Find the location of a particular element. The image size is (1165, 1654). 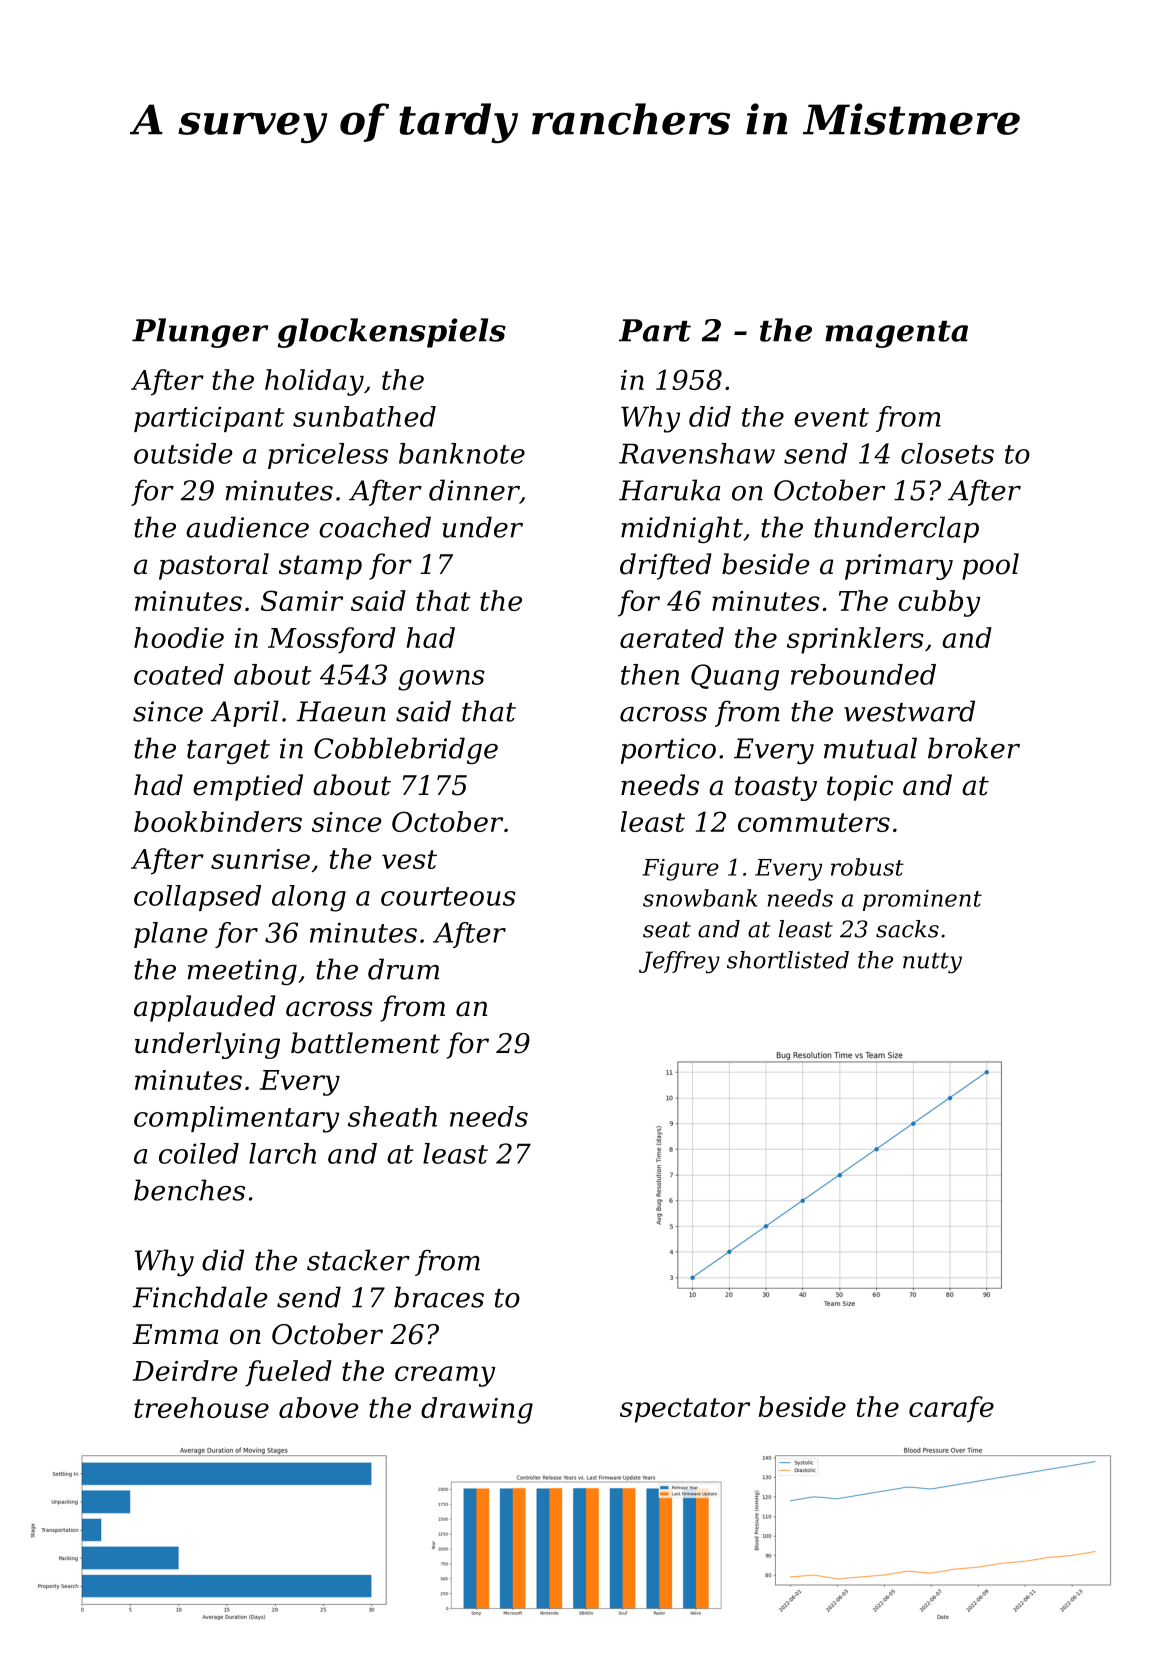

bookbinders is located at coordinates (218, 821).
